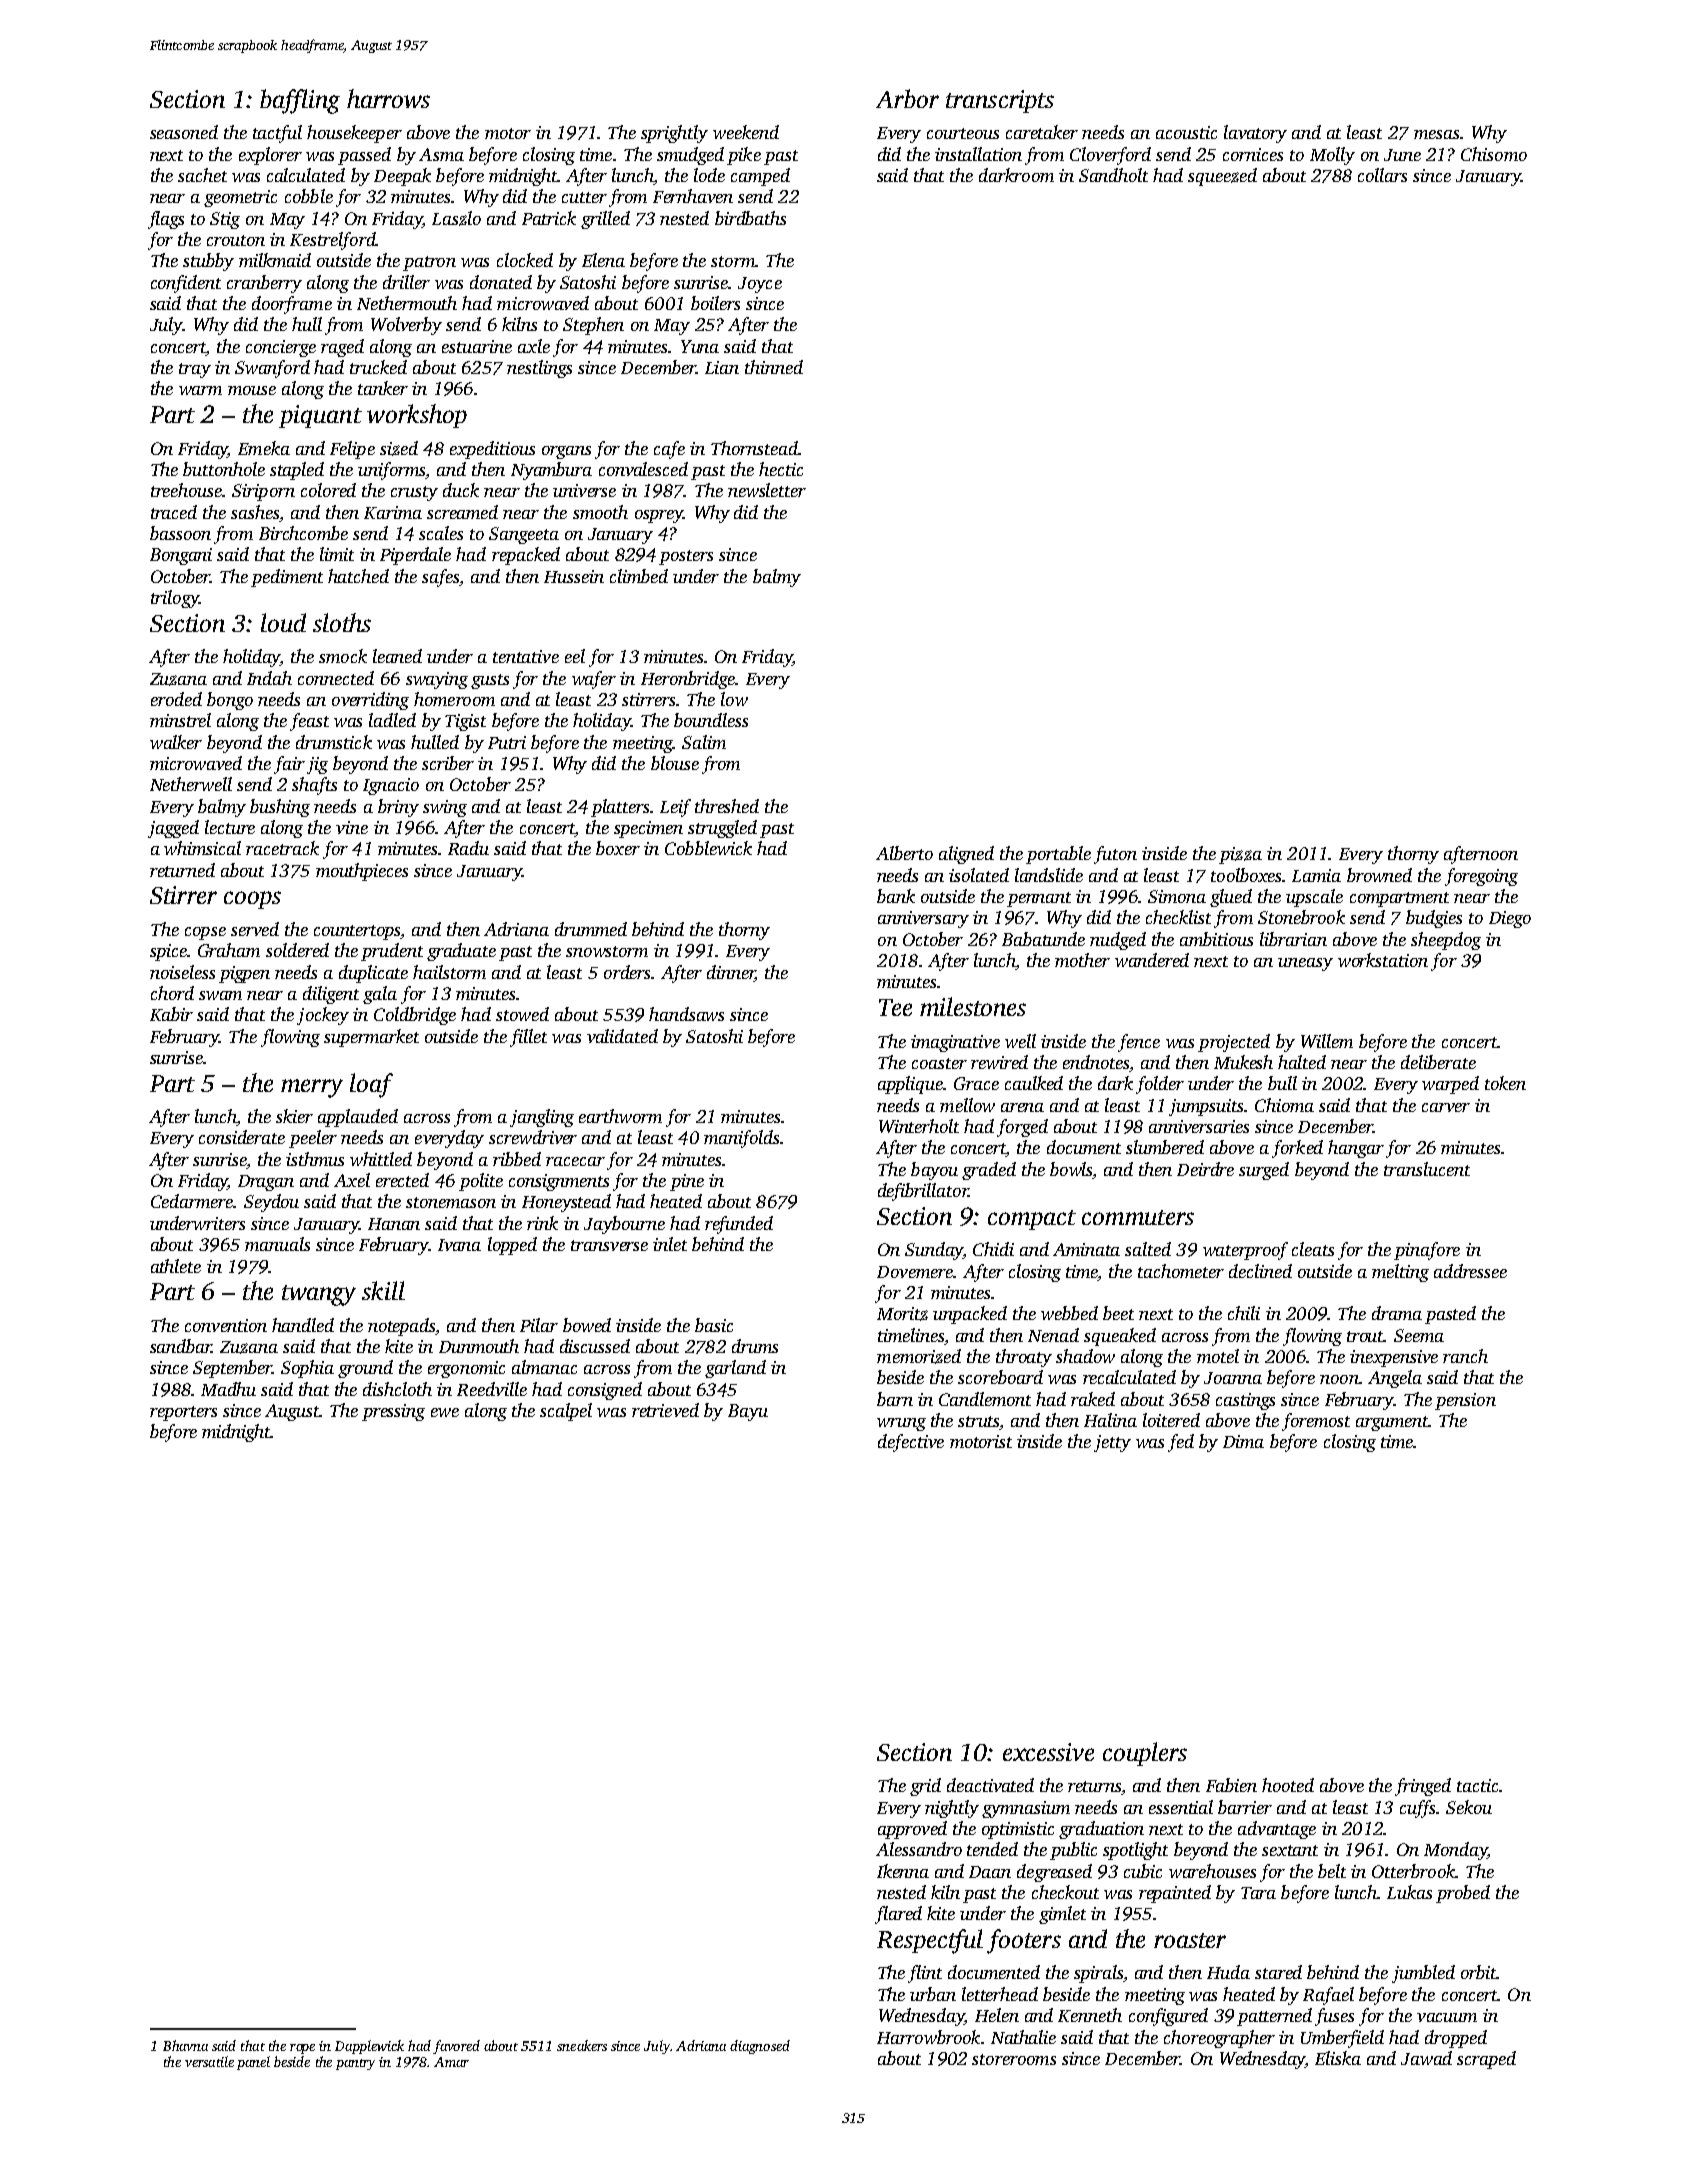 This document has height=2178, width=1683. I want to click on seasoned, so click(184, 132).
